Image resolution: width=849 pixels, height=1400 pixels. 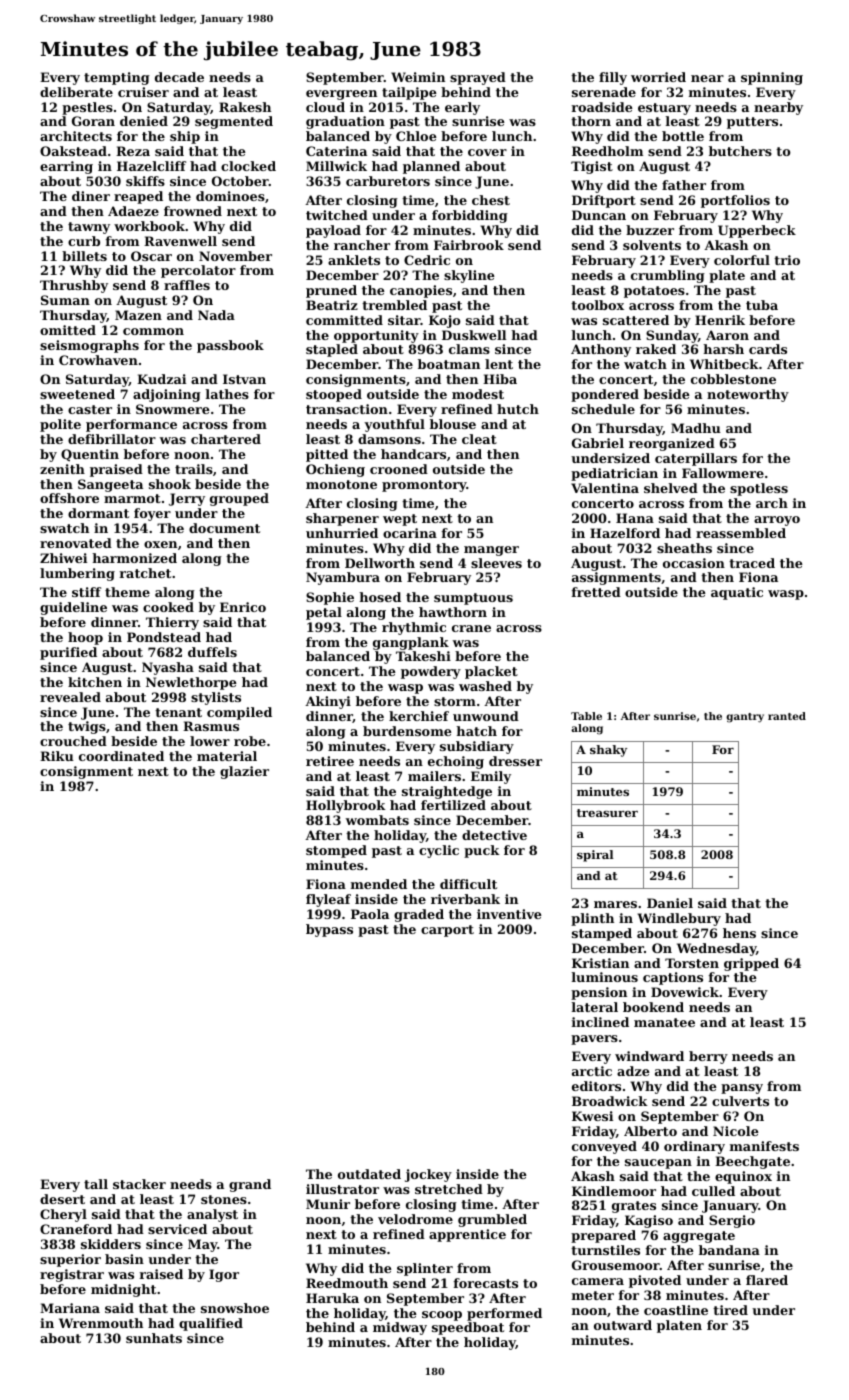 What do you see at coordinates (244, 772) in the document?
I see `glazier` at bounding box center [244, 772].
